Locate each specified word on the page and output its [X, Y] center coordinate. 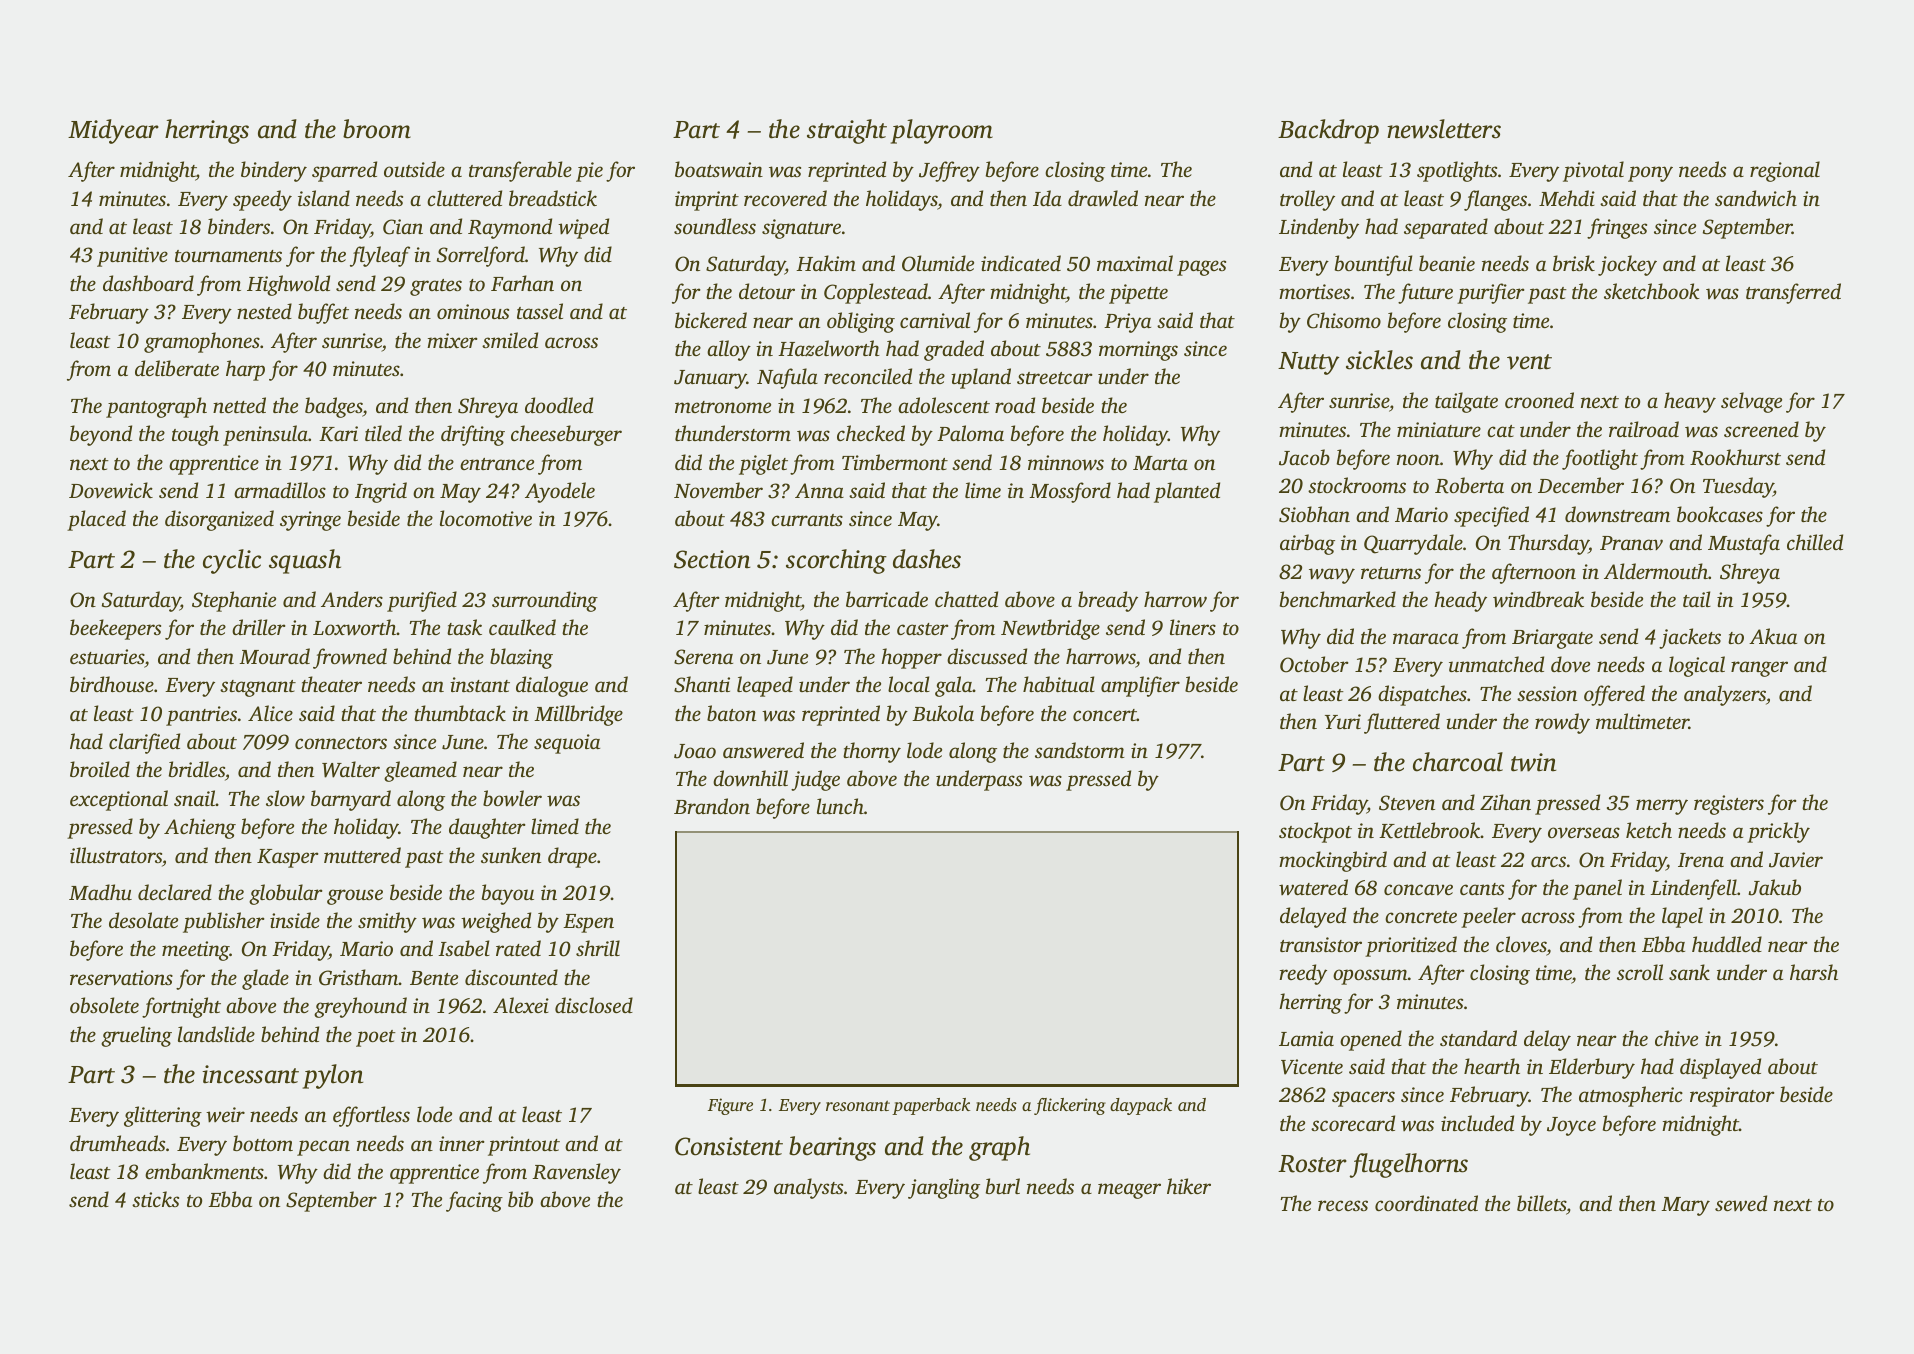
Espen [588, 923]
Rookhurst [1735, 457]
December [1581, 485]
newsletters [1444, 129]
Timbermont [895, 462]
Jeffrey [949, 171]
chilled [1815, 542]
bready [1108, 601]
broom [377, 129]
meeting [196, 951]
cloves [1521, 944]
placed [96, 520]
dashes [927, 559]
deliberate [177, 368]
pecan [323, 1148]
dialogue [552, 686]
